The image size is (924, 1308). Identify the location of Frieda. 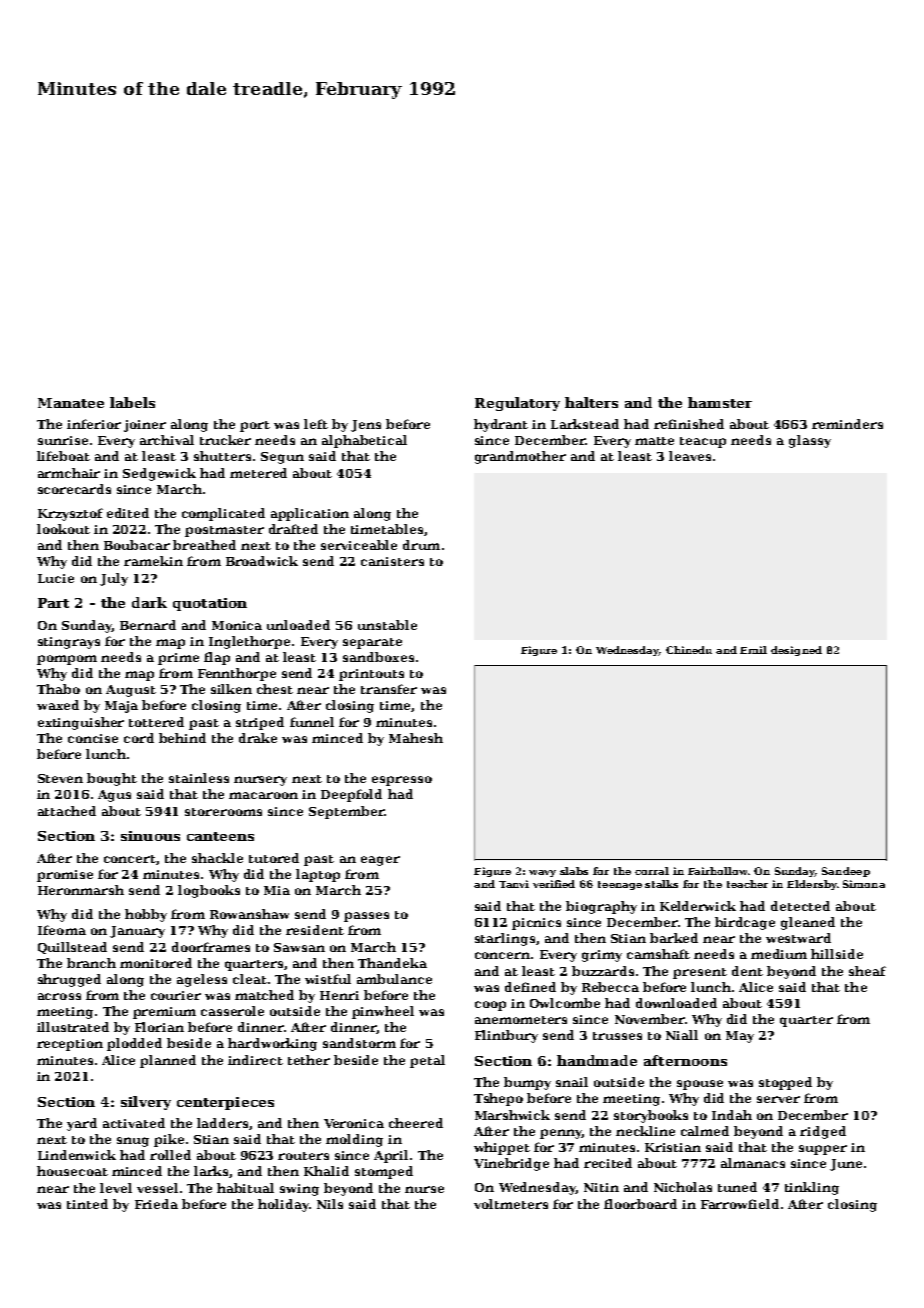
(156, 1204).
